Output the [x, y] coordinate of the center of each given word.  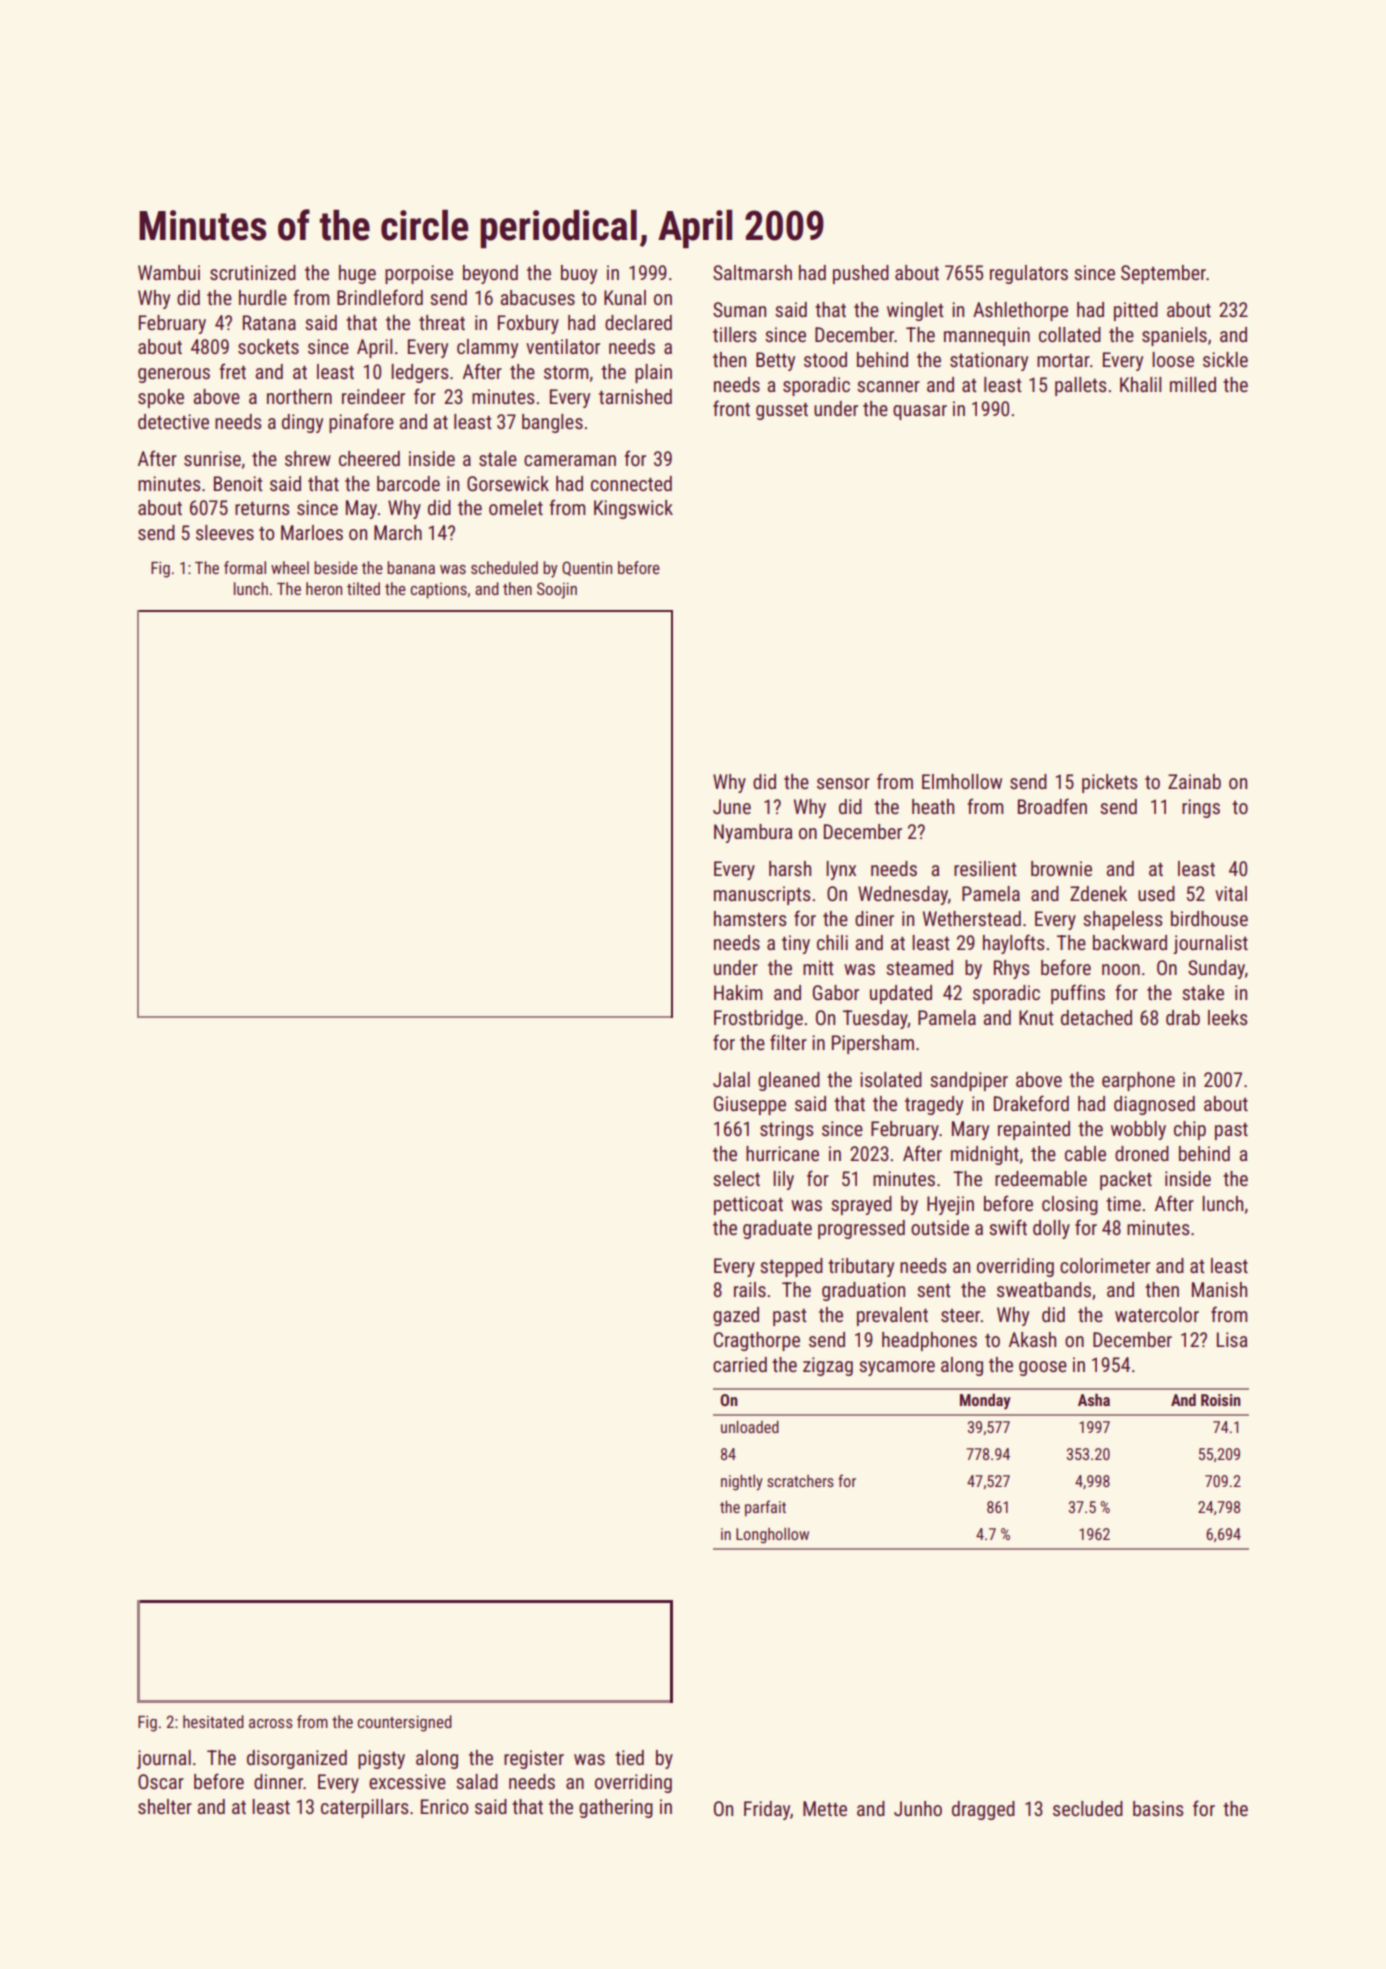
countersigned [404, 1723]
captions [438, 591]
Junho [918, 1808]
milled [1193, 384]
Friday [767, 1810]
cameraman [570, 460]
